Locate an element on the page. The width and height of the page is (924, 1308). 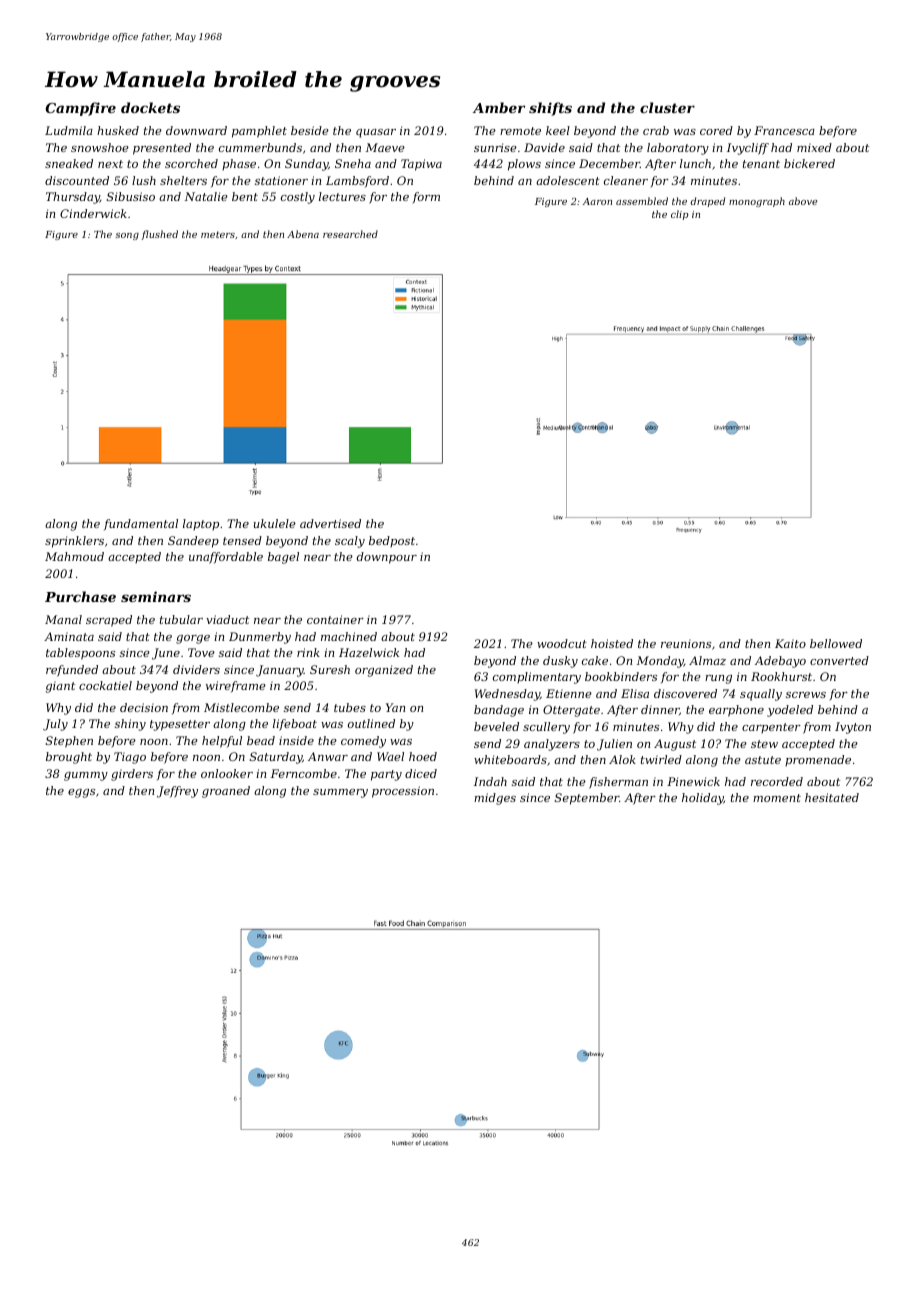
bedpost is located at coordinates (392, 541).
